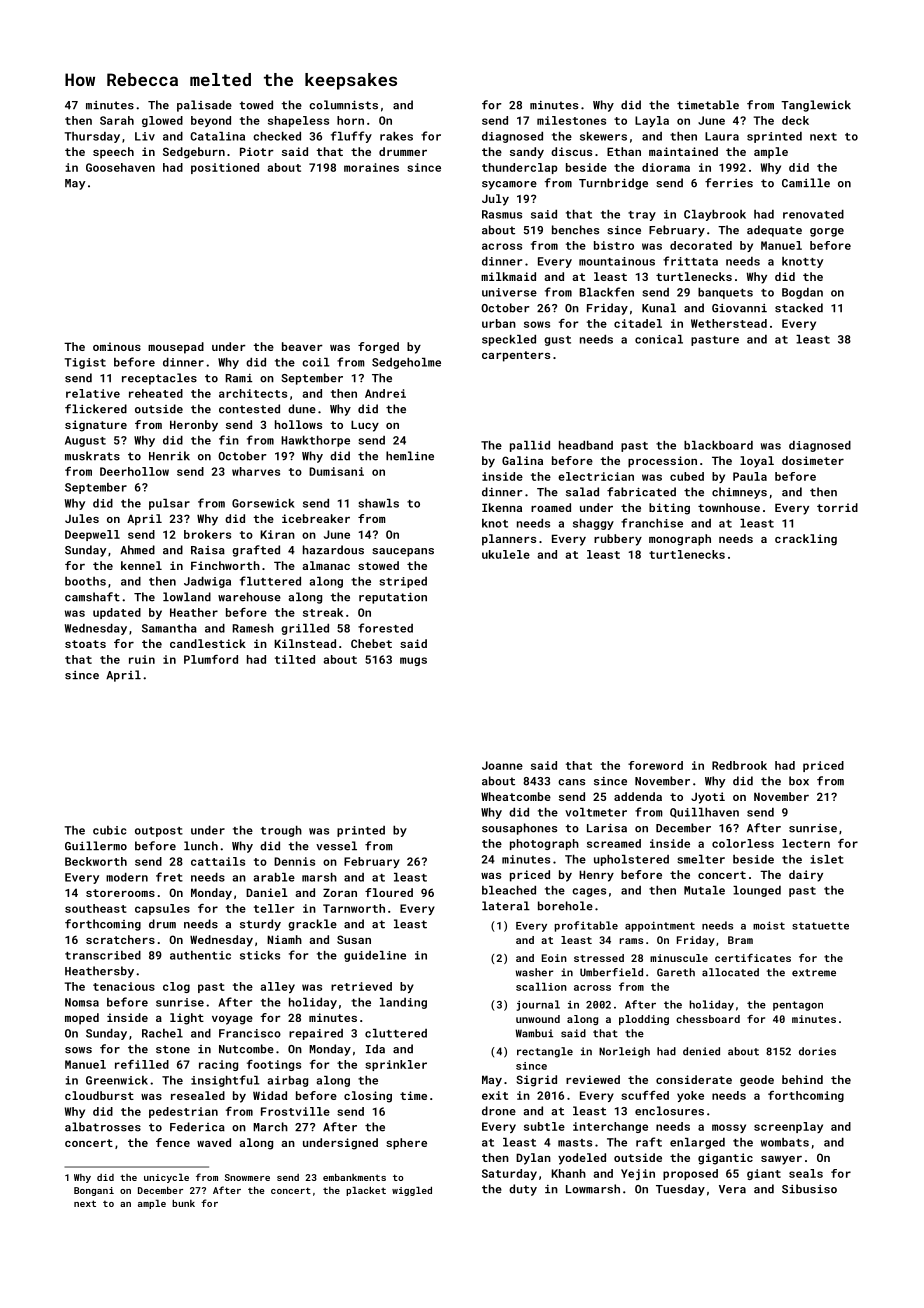  I want to click on Joanne, so click(502, 765).
